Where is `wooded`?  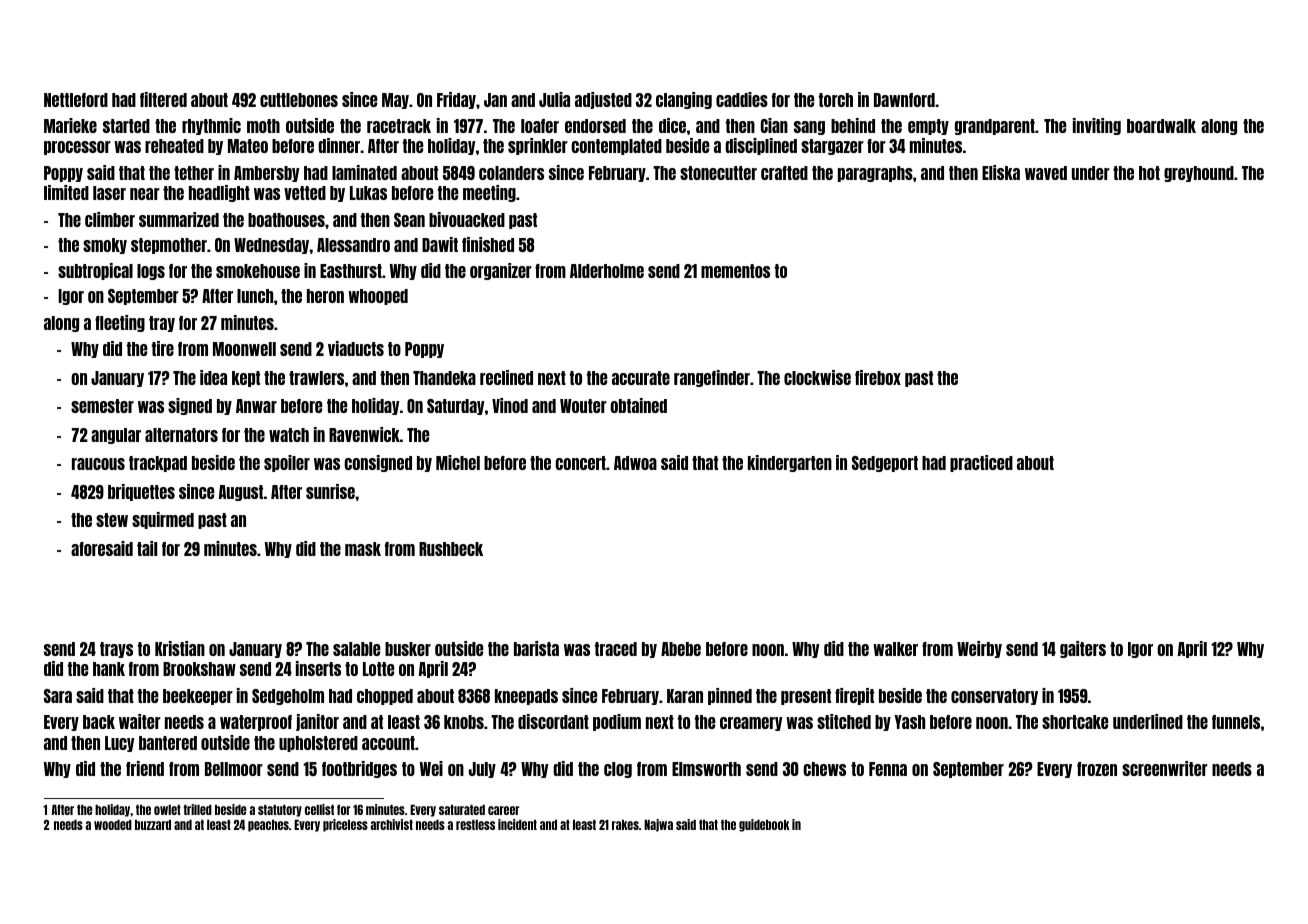 wooded is located at coordinates (113, 825).
